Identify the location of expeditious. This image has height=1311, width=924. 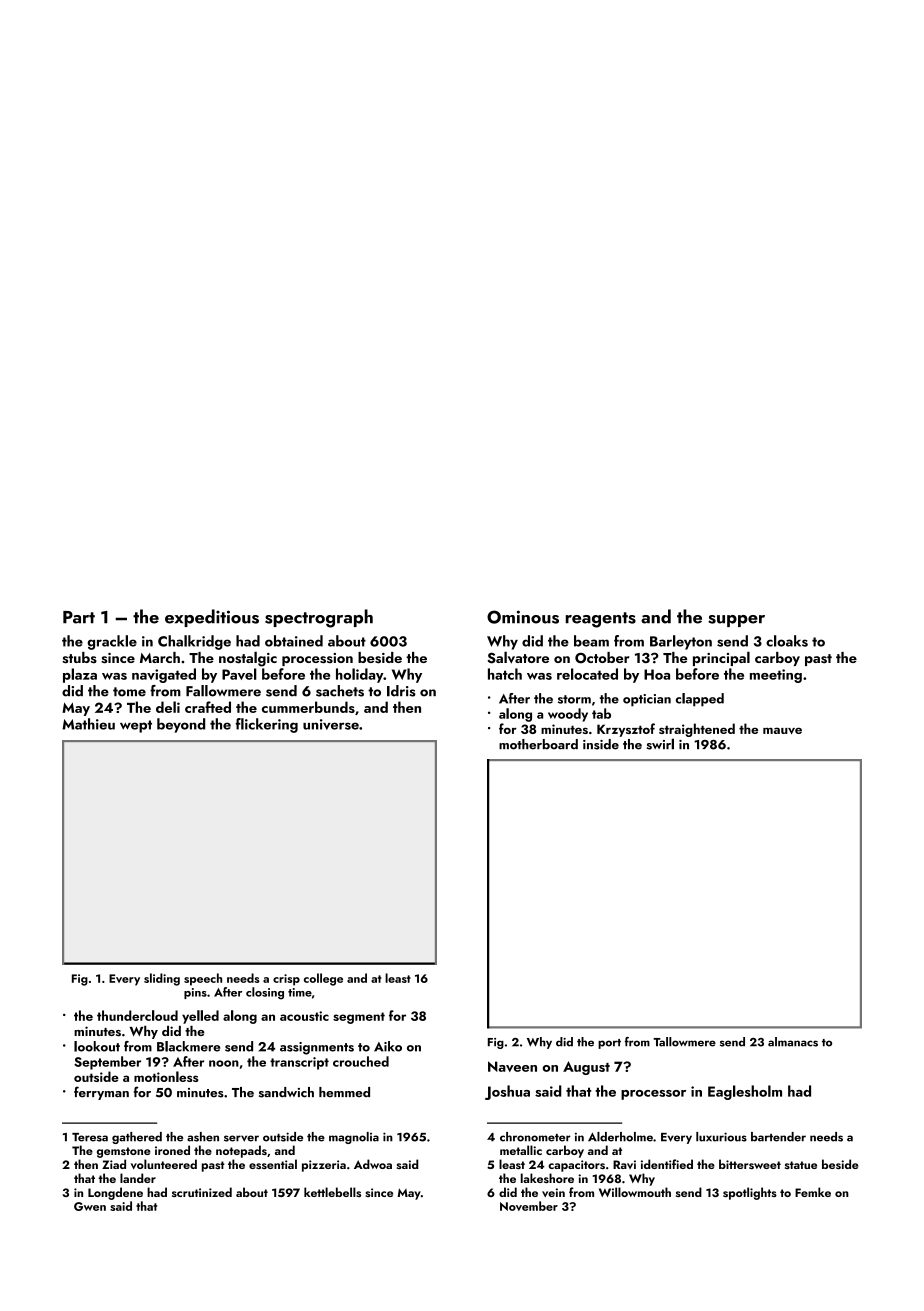
(212, 618).
